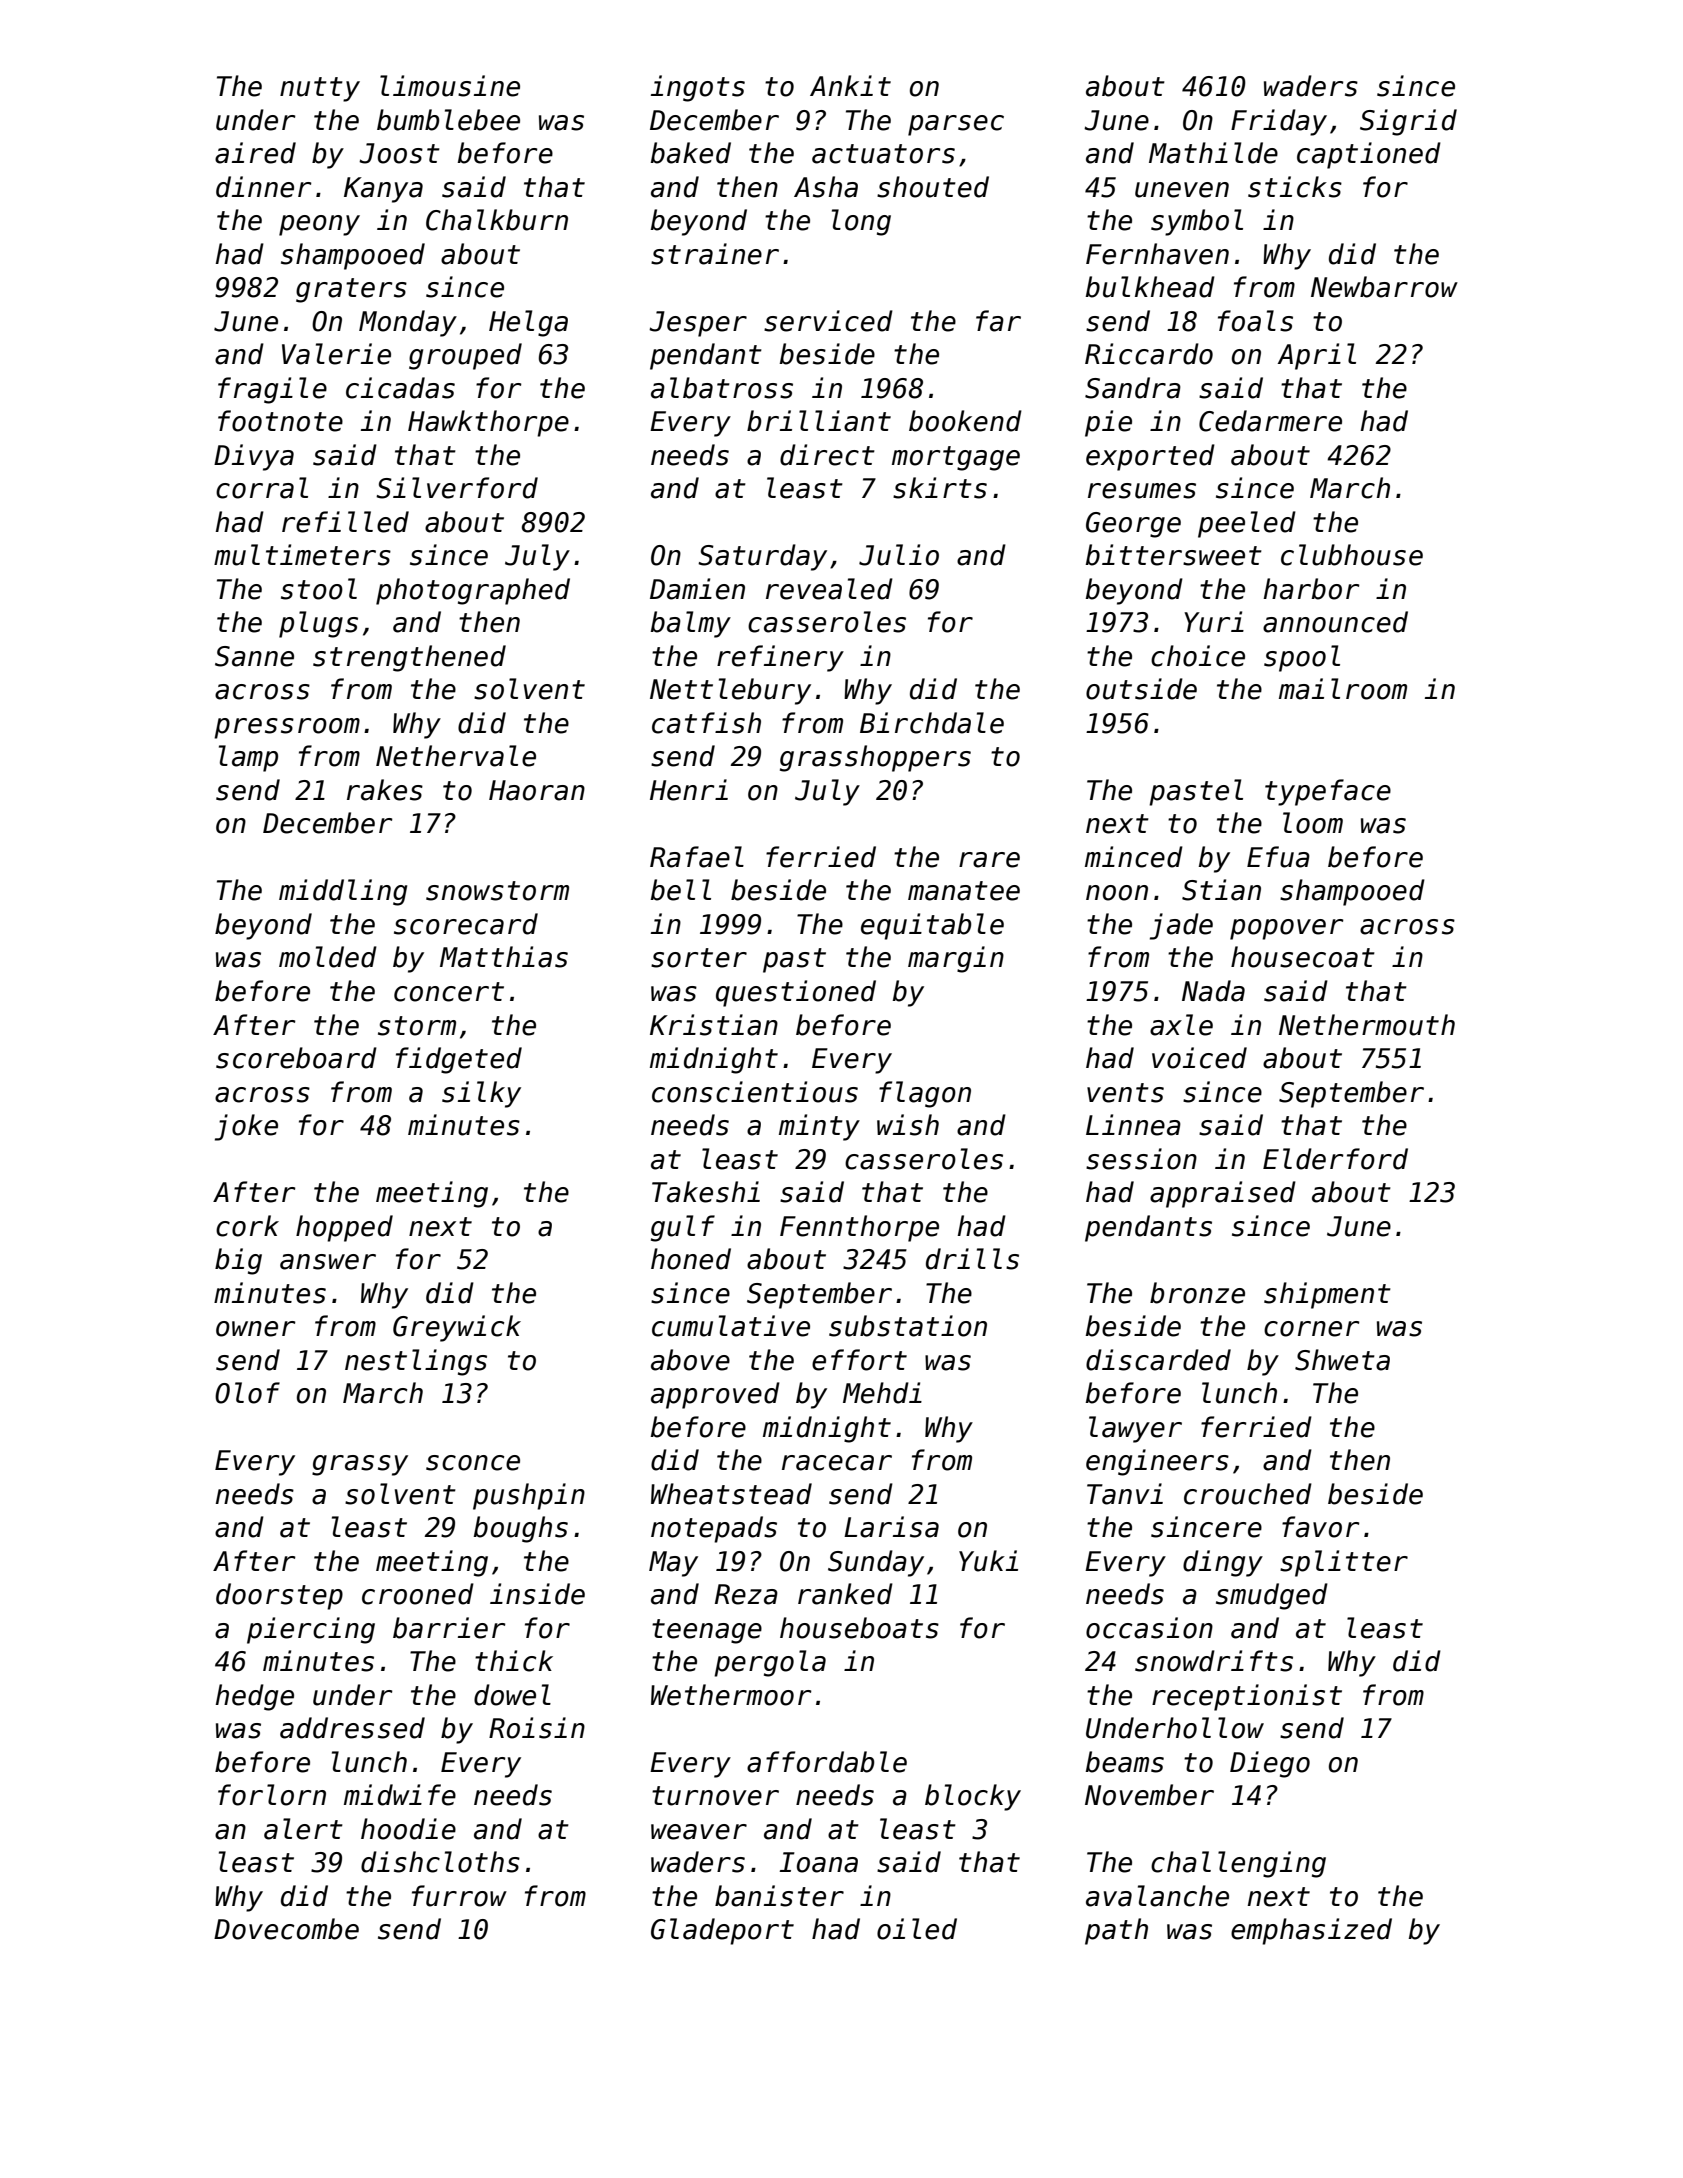  I want to click on brilliant, so click(819, 421).
